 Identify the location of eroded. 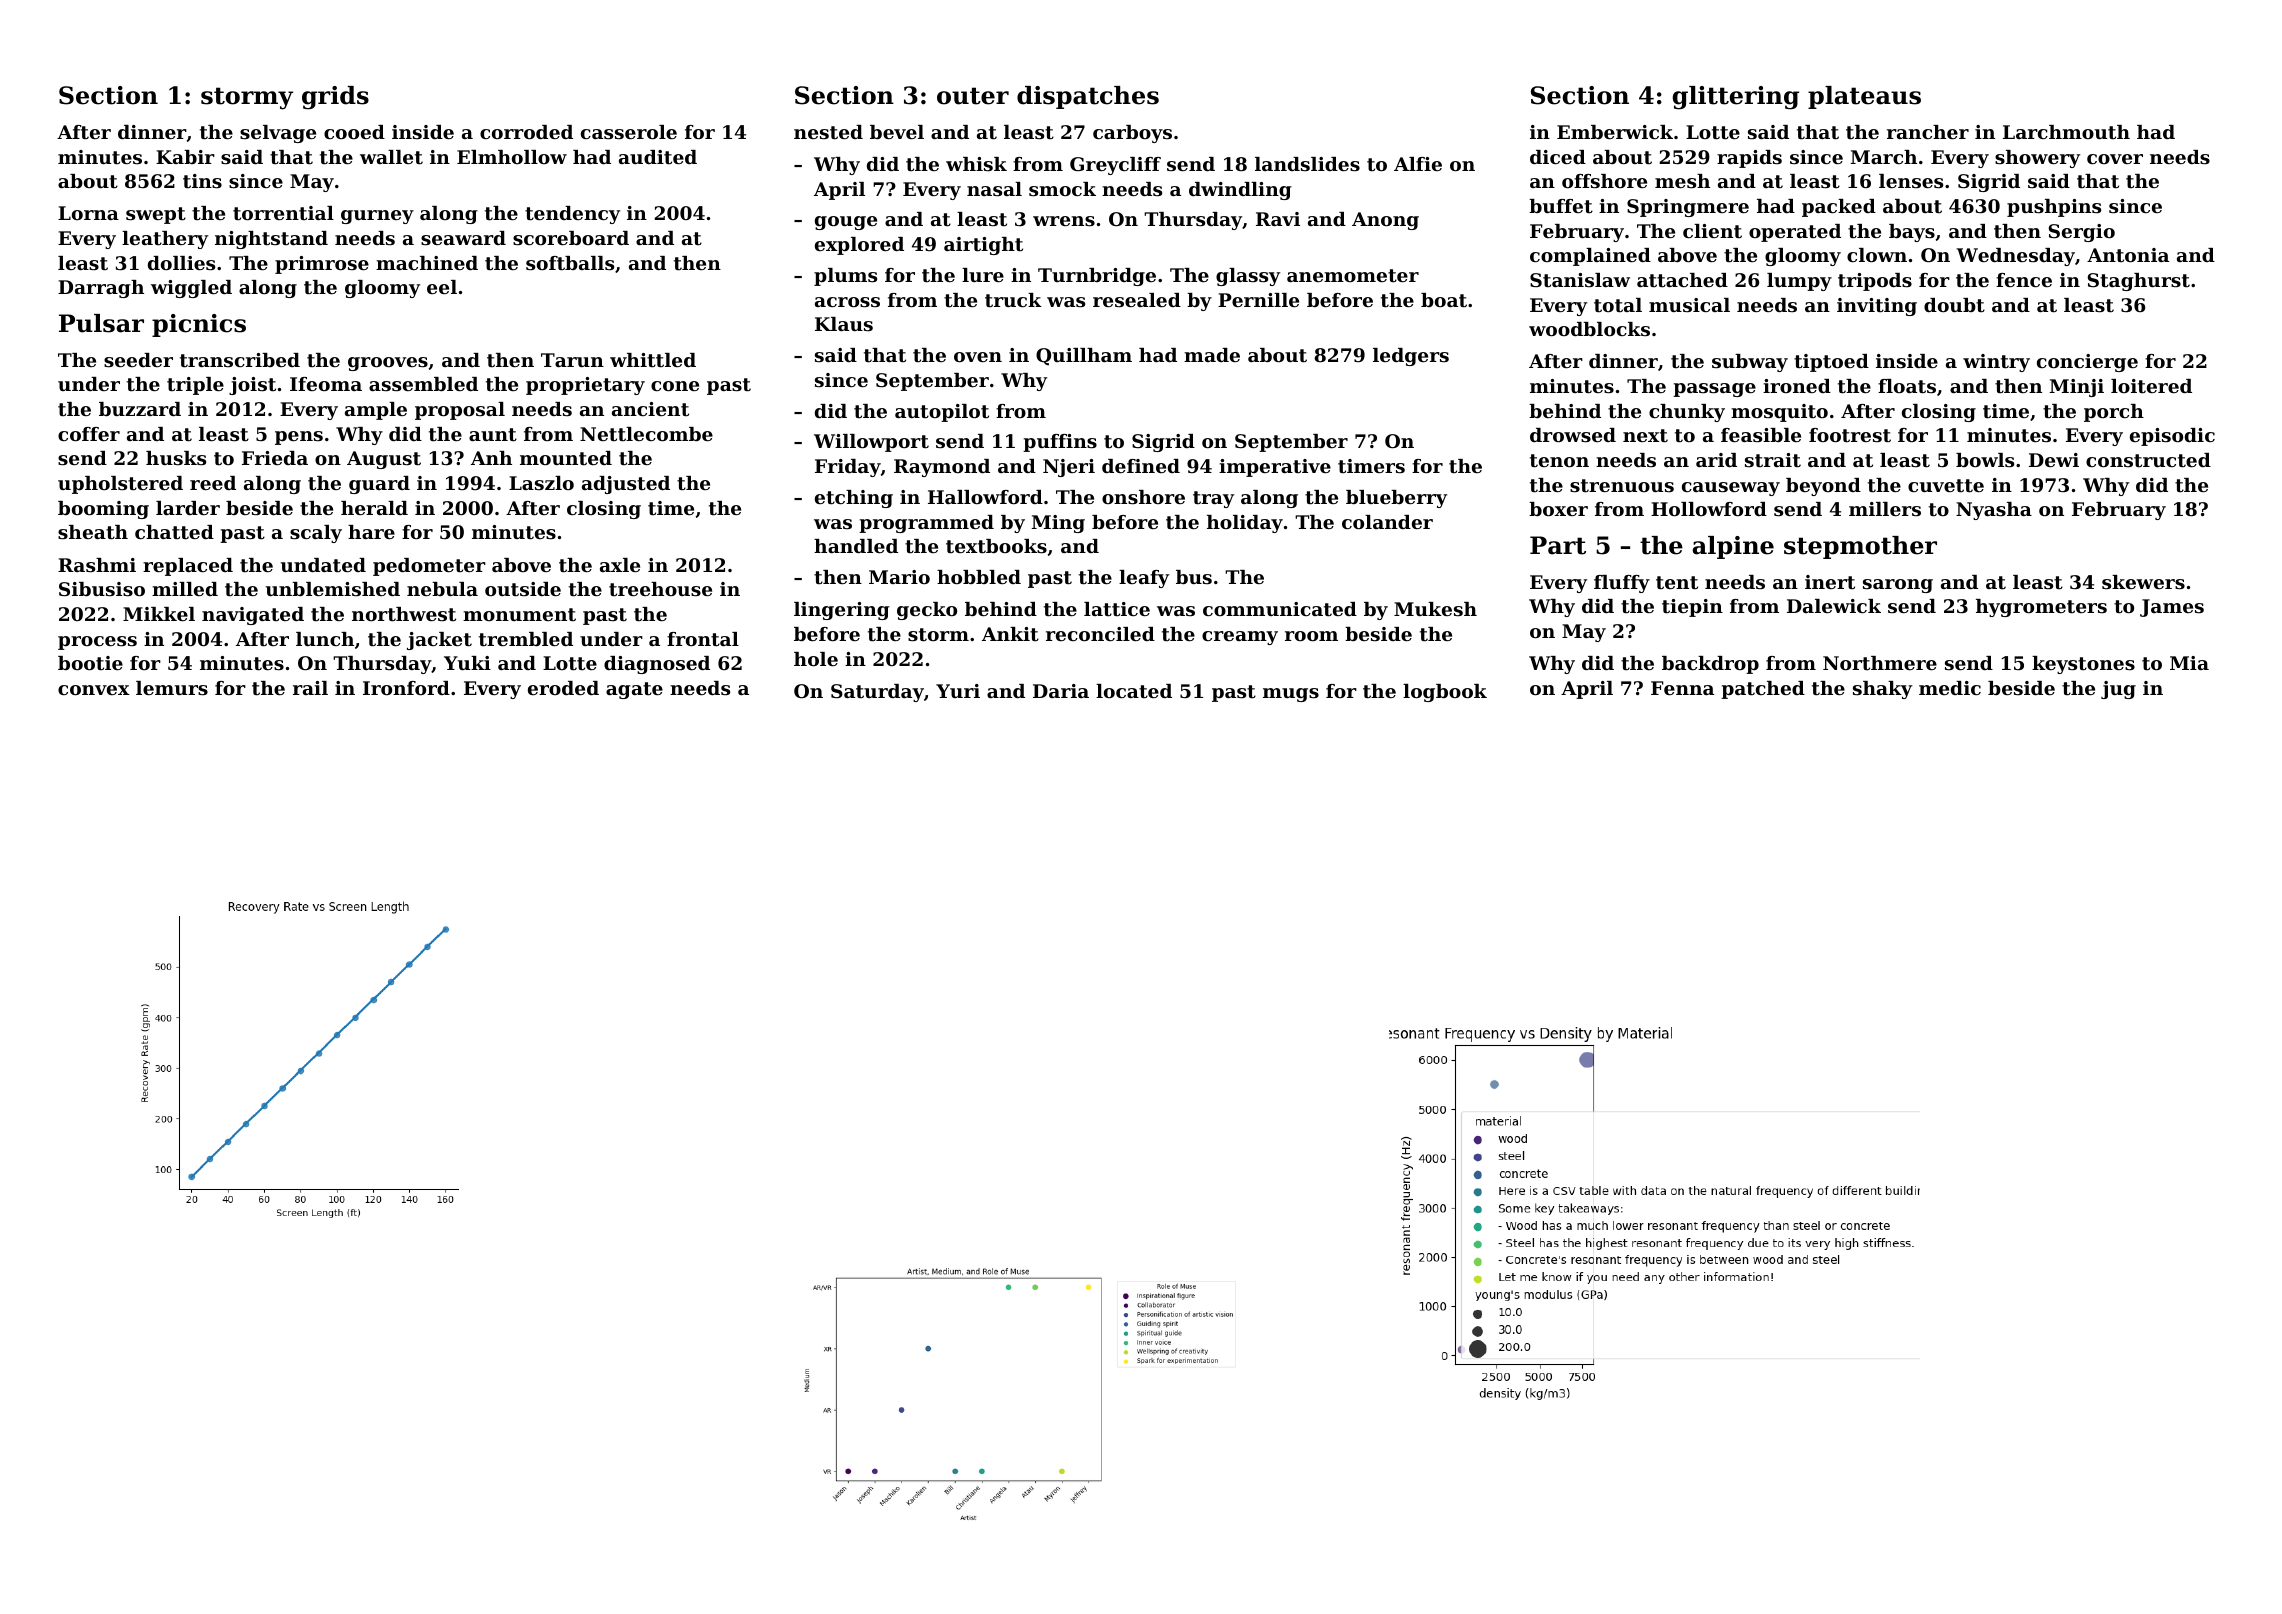
(563, 688).
